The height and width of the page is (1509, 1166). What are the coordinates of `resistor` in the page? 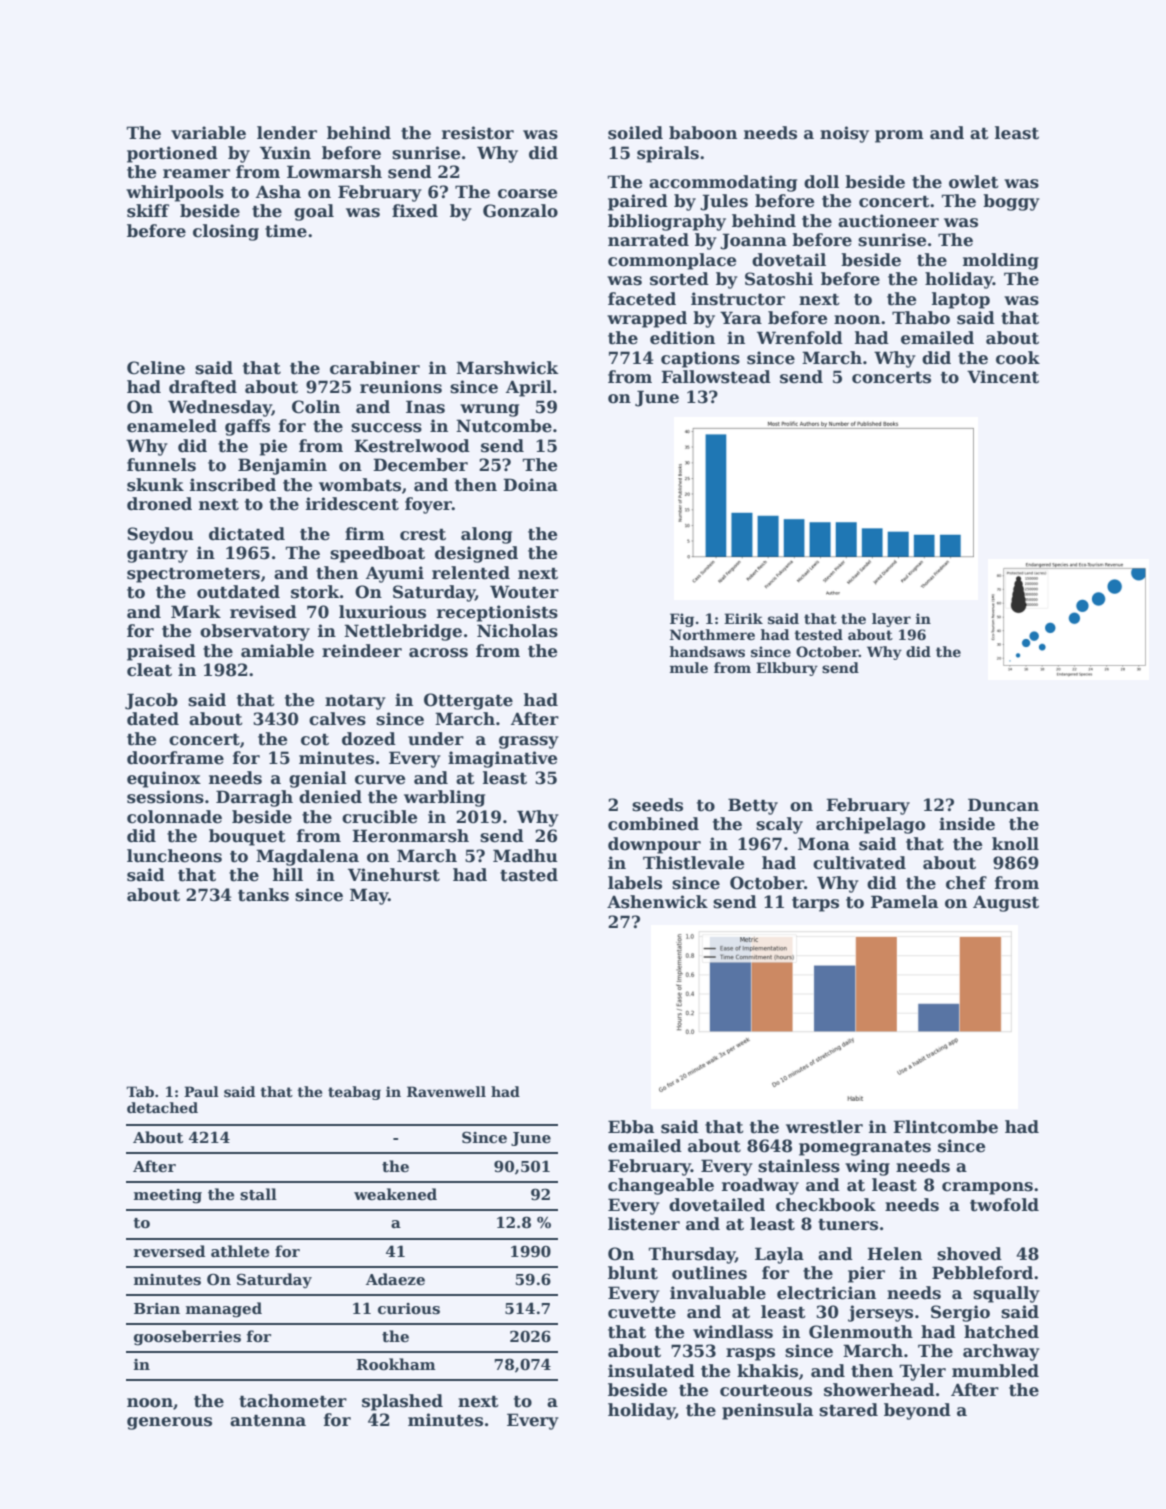 It's located at (478, 133).
